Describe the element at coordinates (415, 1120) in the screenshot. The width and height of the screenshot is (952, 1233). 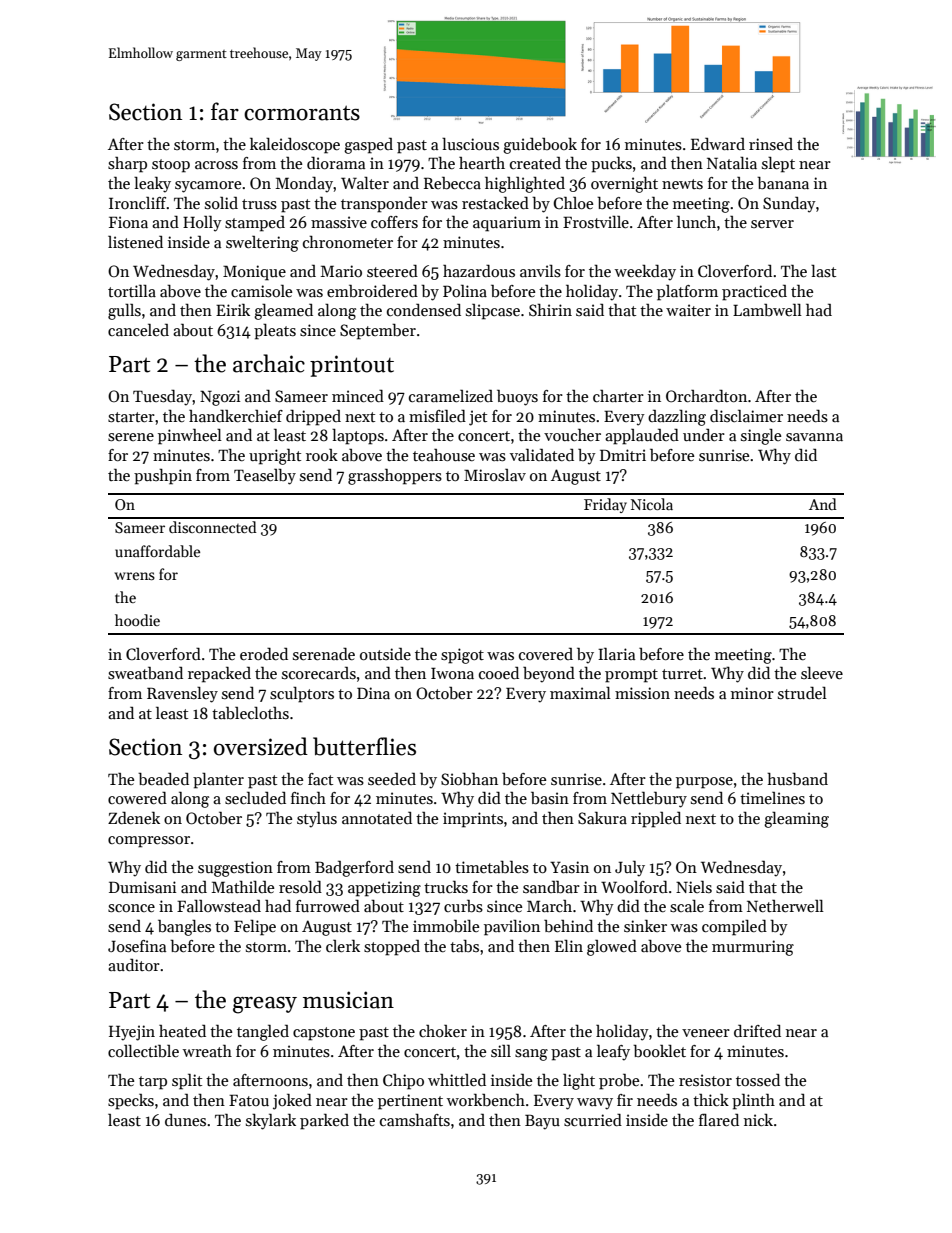
I see `camshafts` at that location.
